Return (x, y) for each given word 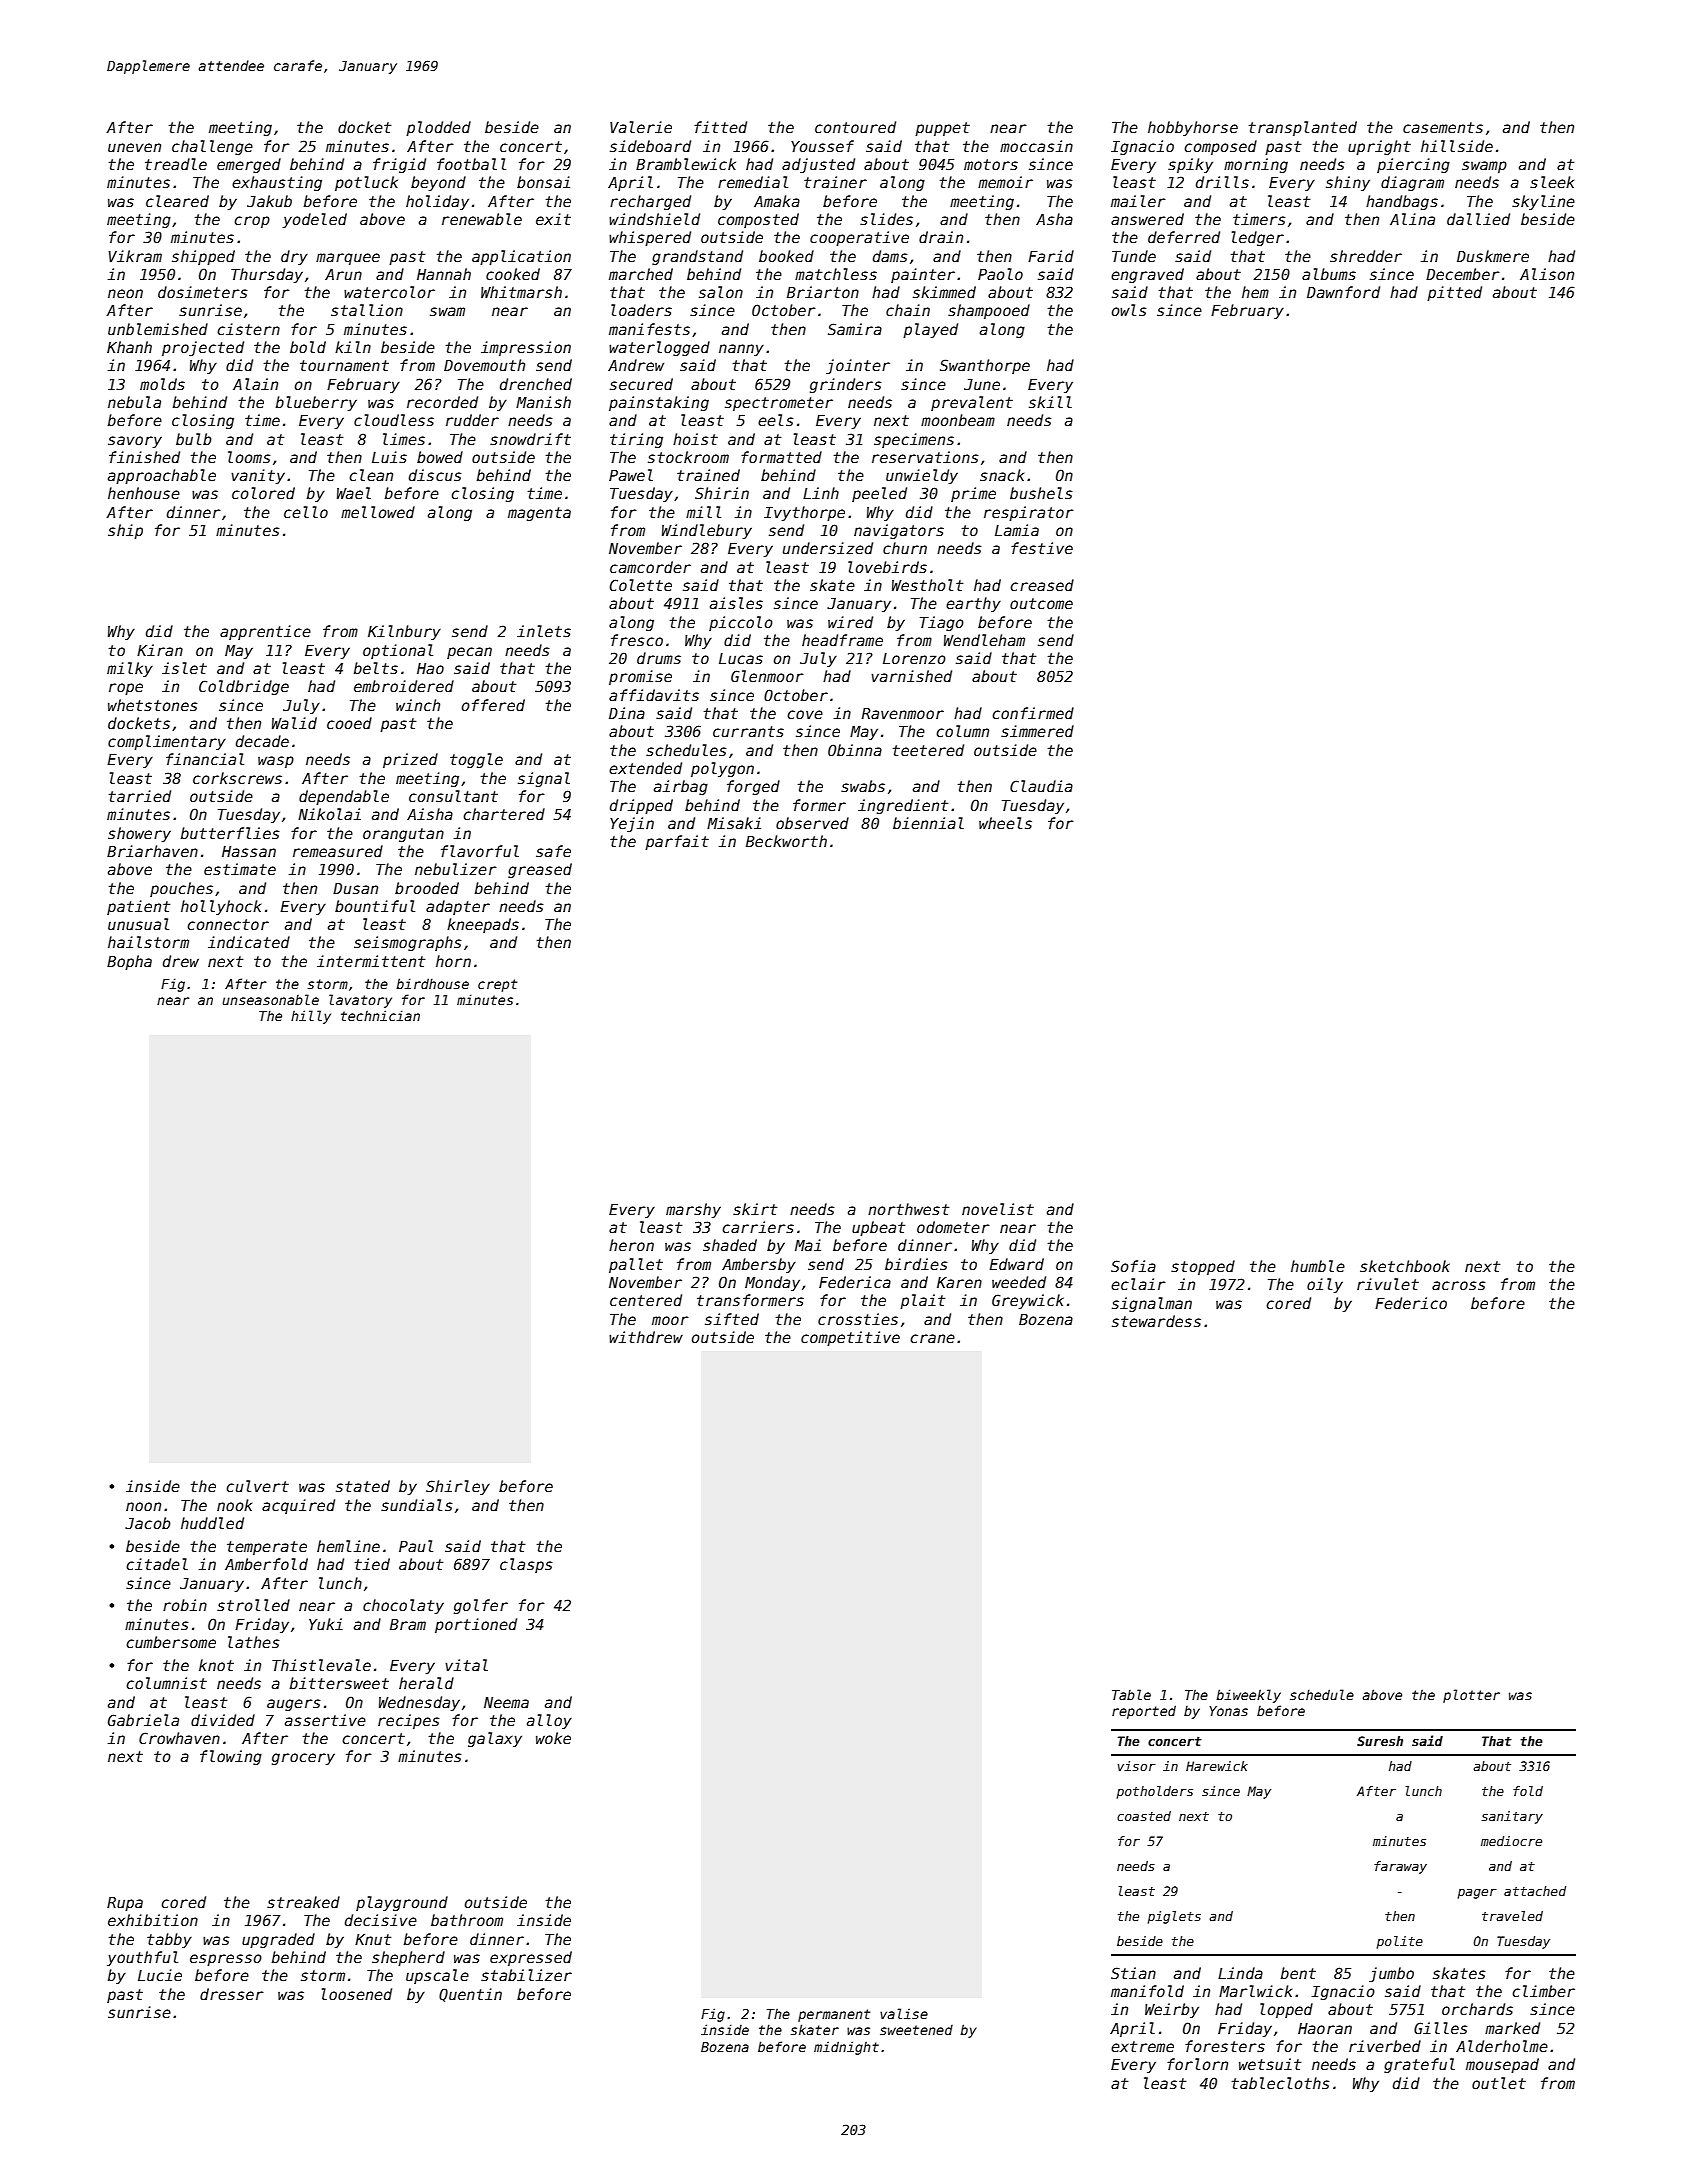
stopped (1203, 1267)
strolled (253, 1605)
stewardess (1156, 1321)
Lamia (1017, 530)
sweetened (916, 2030)
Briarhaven (152, 851)
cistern (248, 329)
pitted (1454, 293)
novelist (998, 1209)
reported (1144, 1712)
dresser (232, 1994)
